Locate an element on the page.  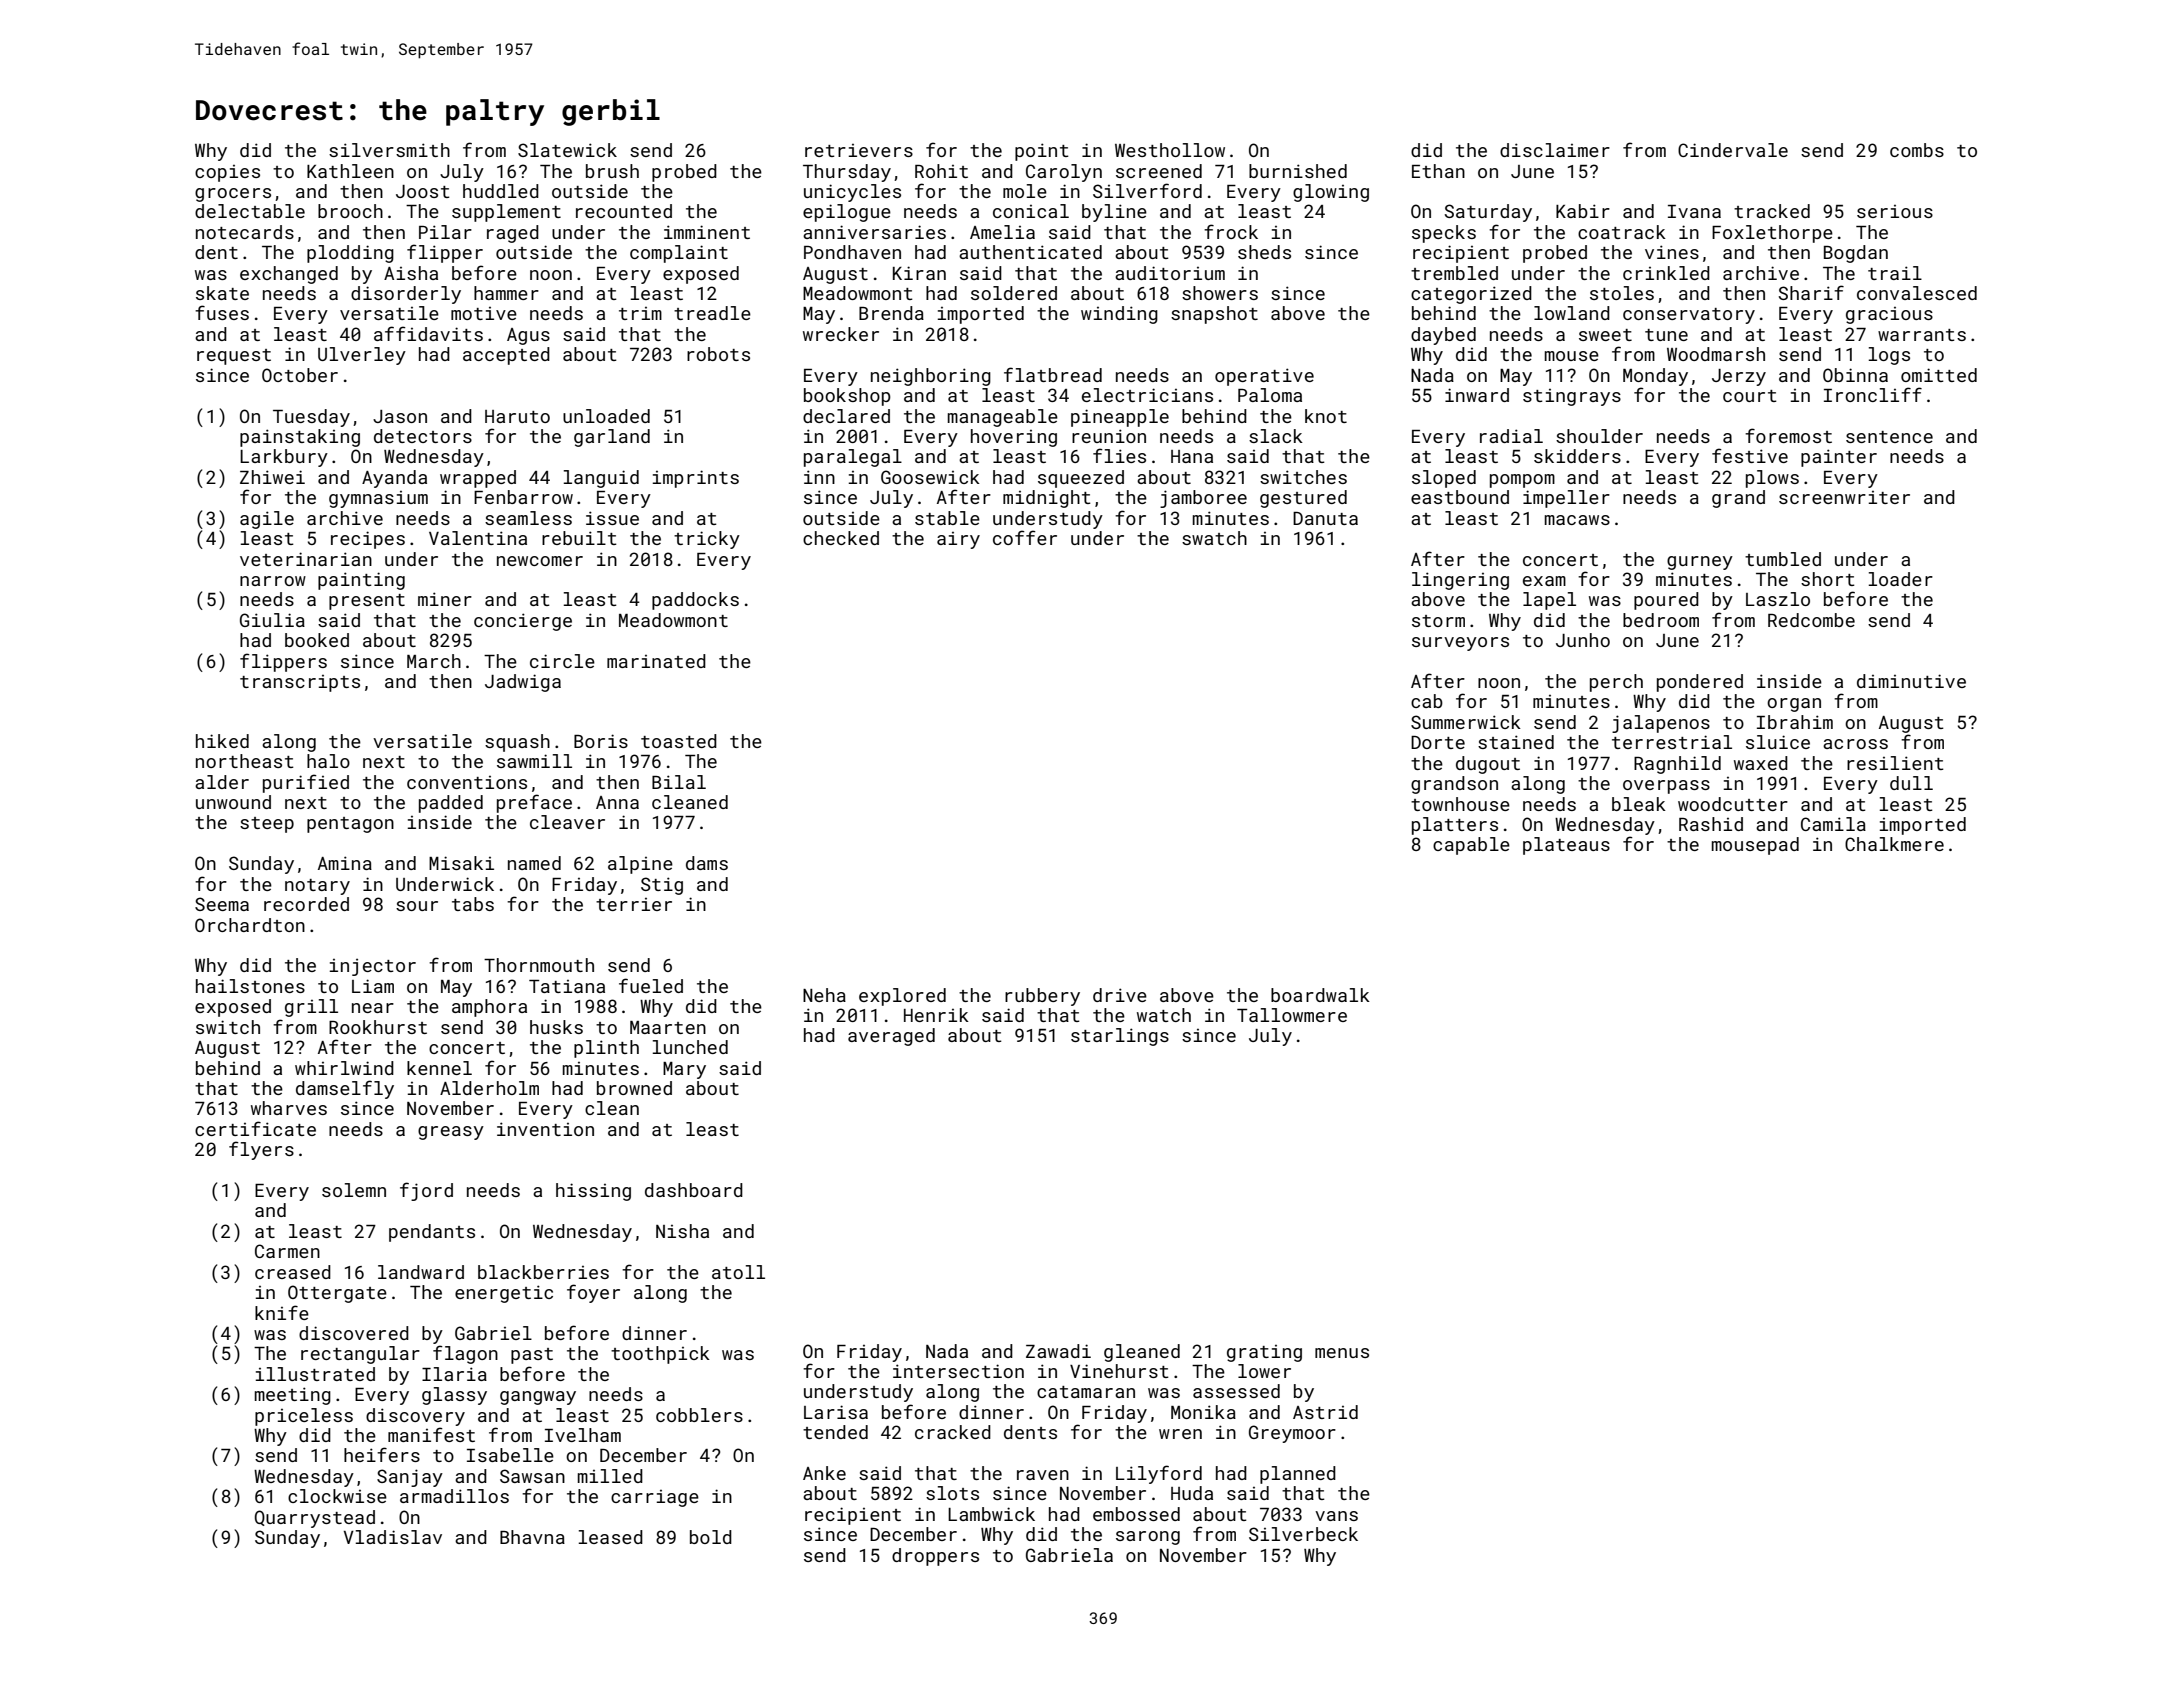
grating is located at coordinates (1264, 1353).
